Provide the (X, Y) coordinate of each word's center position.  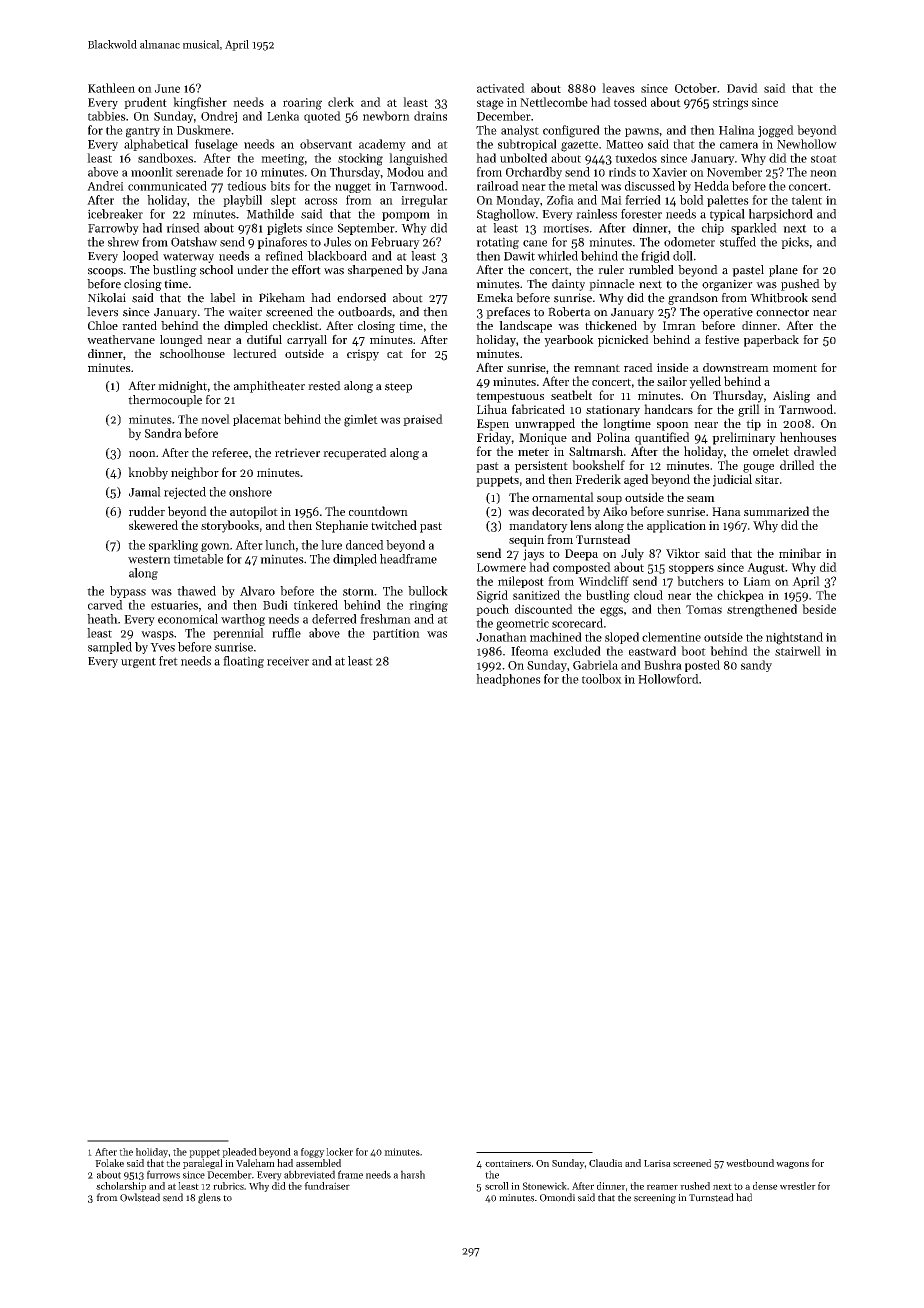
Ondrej (219, 117)
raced (638, 367)
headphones (508, 680)
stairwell (798, 651)
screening (655, 1199)
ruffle (286, 633)
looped (141, 257)
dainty (568, 285)
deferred (334, 619)
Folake (109, 1163)
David (742, 88)
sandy (756, 666)
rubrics (228, 1186)
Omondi (557, 1197)
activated (501, 88)
